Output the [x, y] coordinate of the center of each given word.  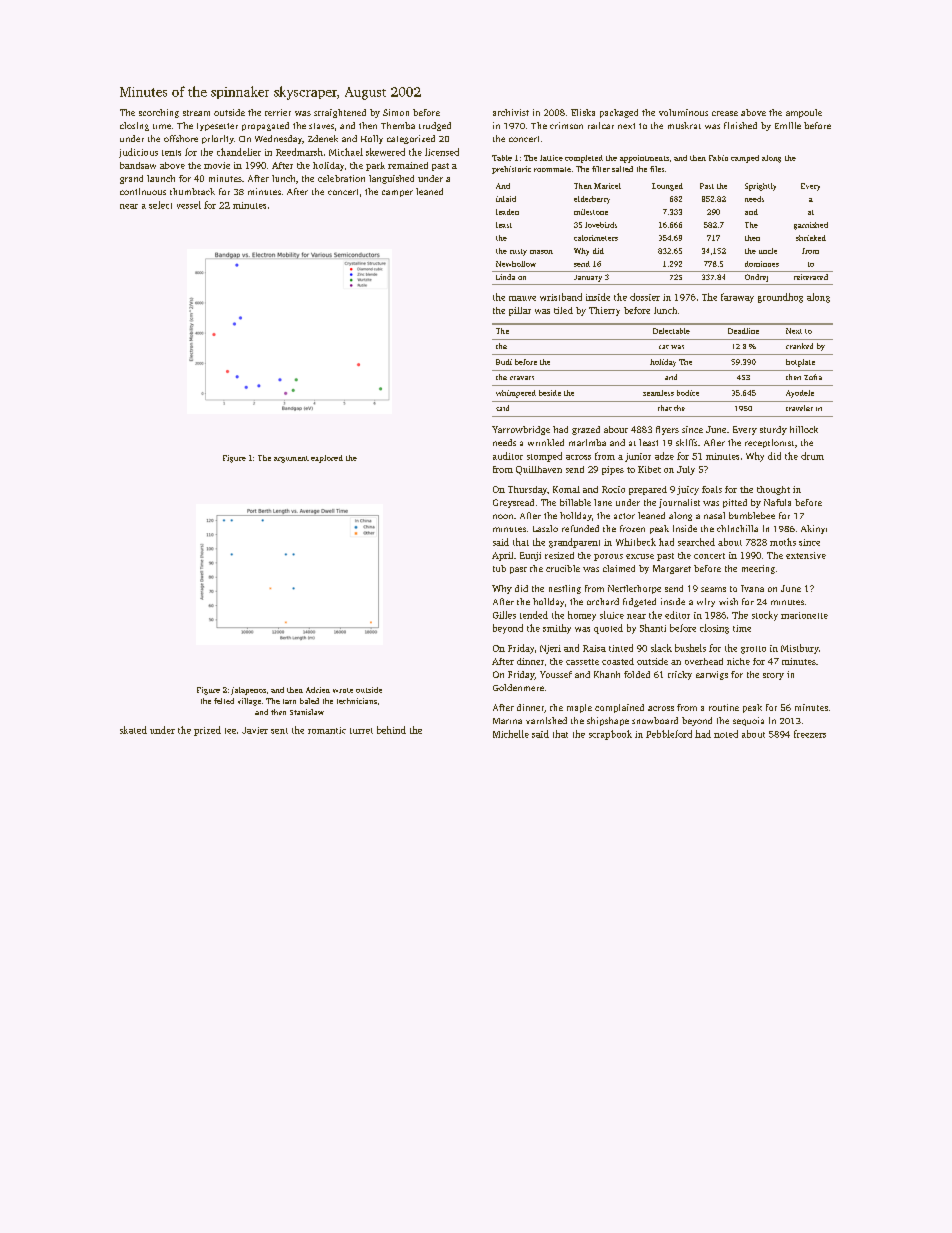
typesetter [217, 127]
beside [550, 393]
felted [224, 701]
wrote [343, 690]
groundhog [780, 298]
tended [534, 615]
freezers [810, 734]
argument [291, 459]
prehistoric [511, 170]
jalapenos [248, 691]
